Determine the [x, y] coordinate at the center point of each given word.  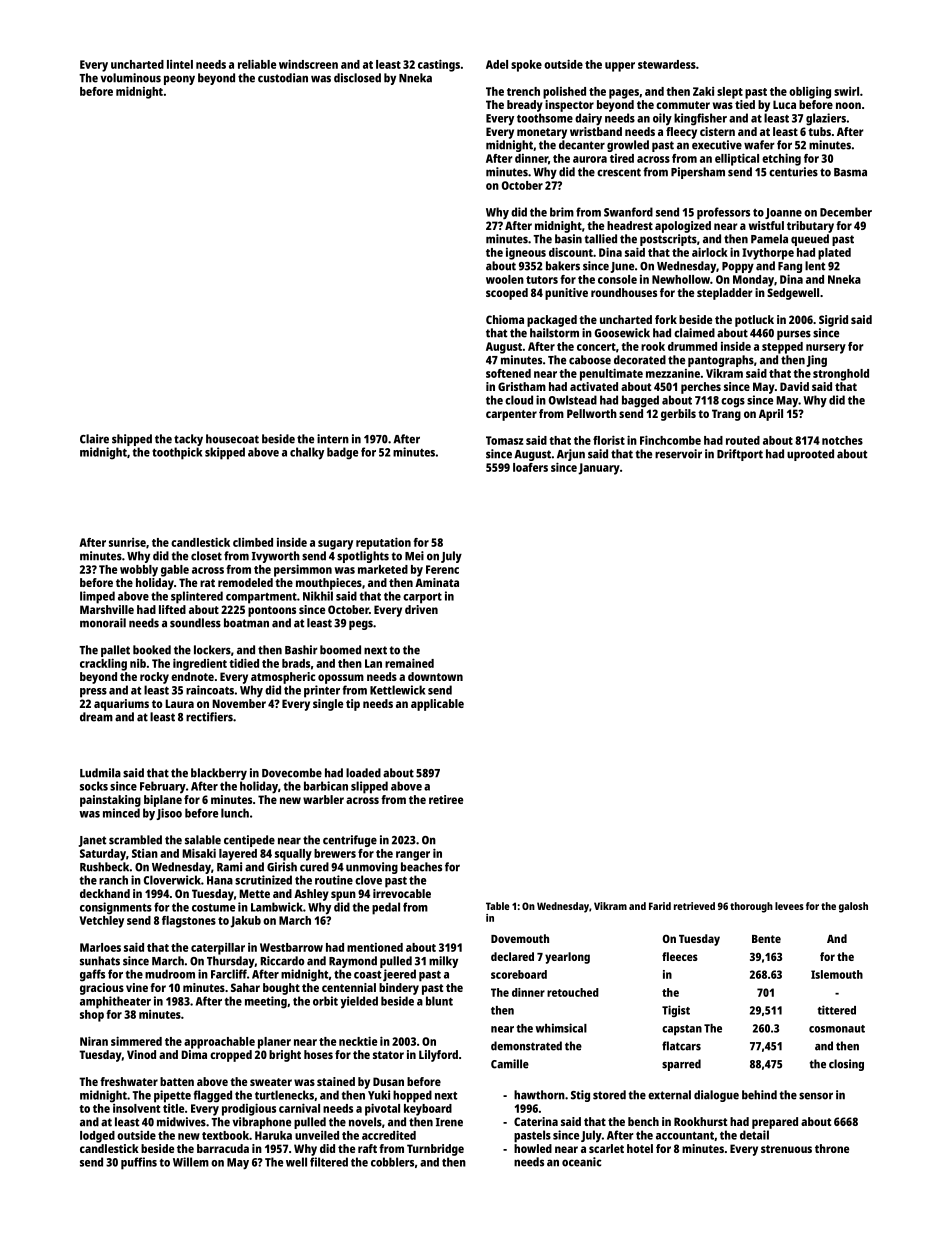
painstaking [110, 801]
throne [832, 1148]
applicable [437, 705]
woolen [505, 279]
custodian [283, 78]
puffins [139, 1163]
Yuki [379, 1095]
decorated [640, 360]
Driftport [740, 455]
